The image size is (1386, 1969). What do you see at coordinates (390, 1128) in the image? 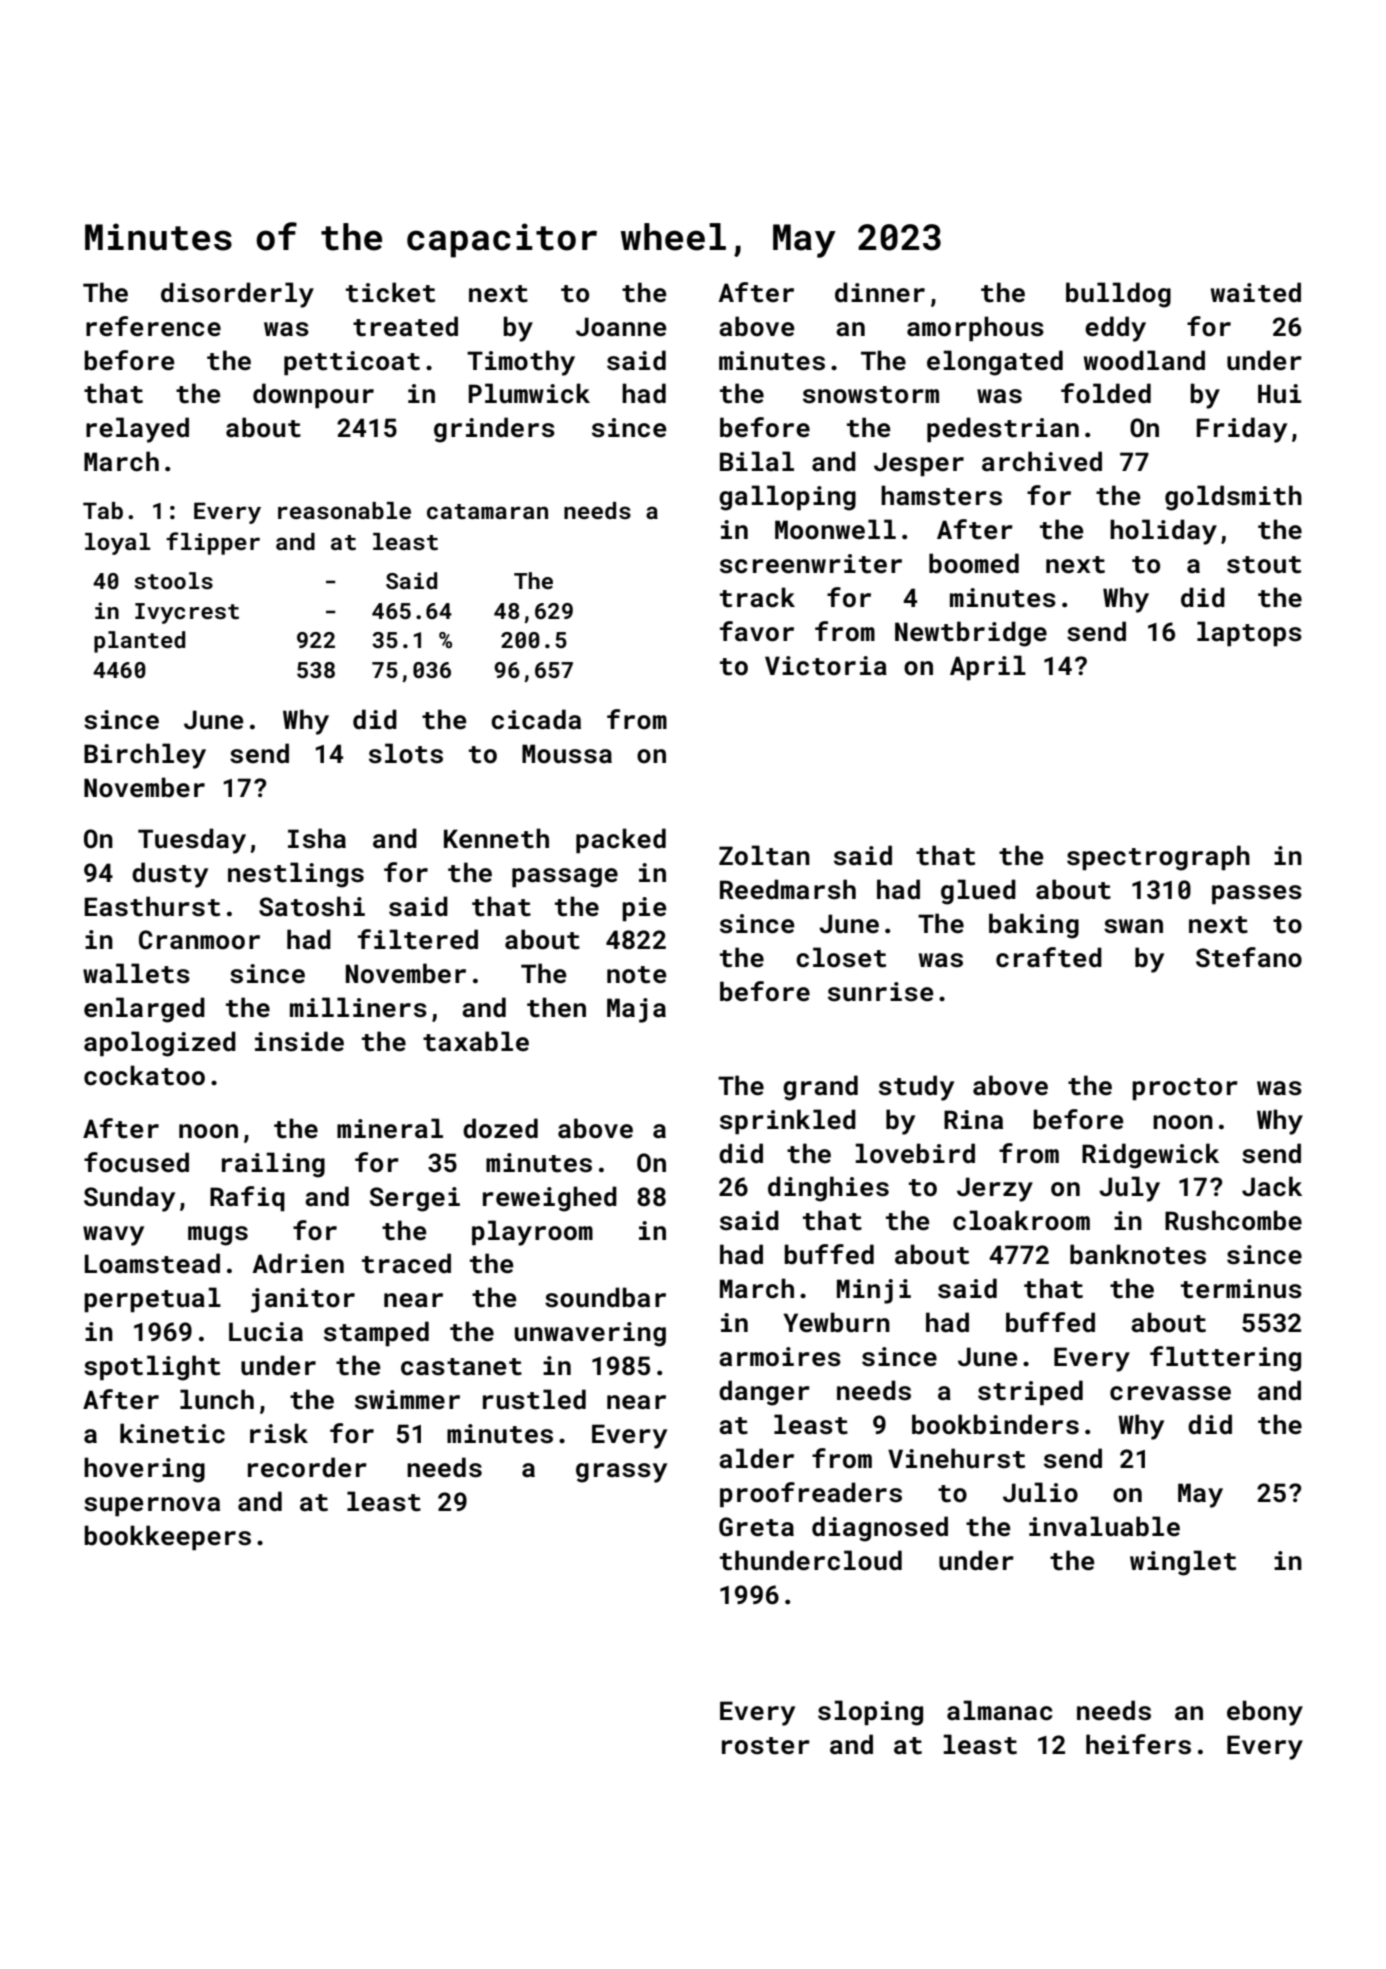
I see `mineral` at bounding box center [390, 1128].
